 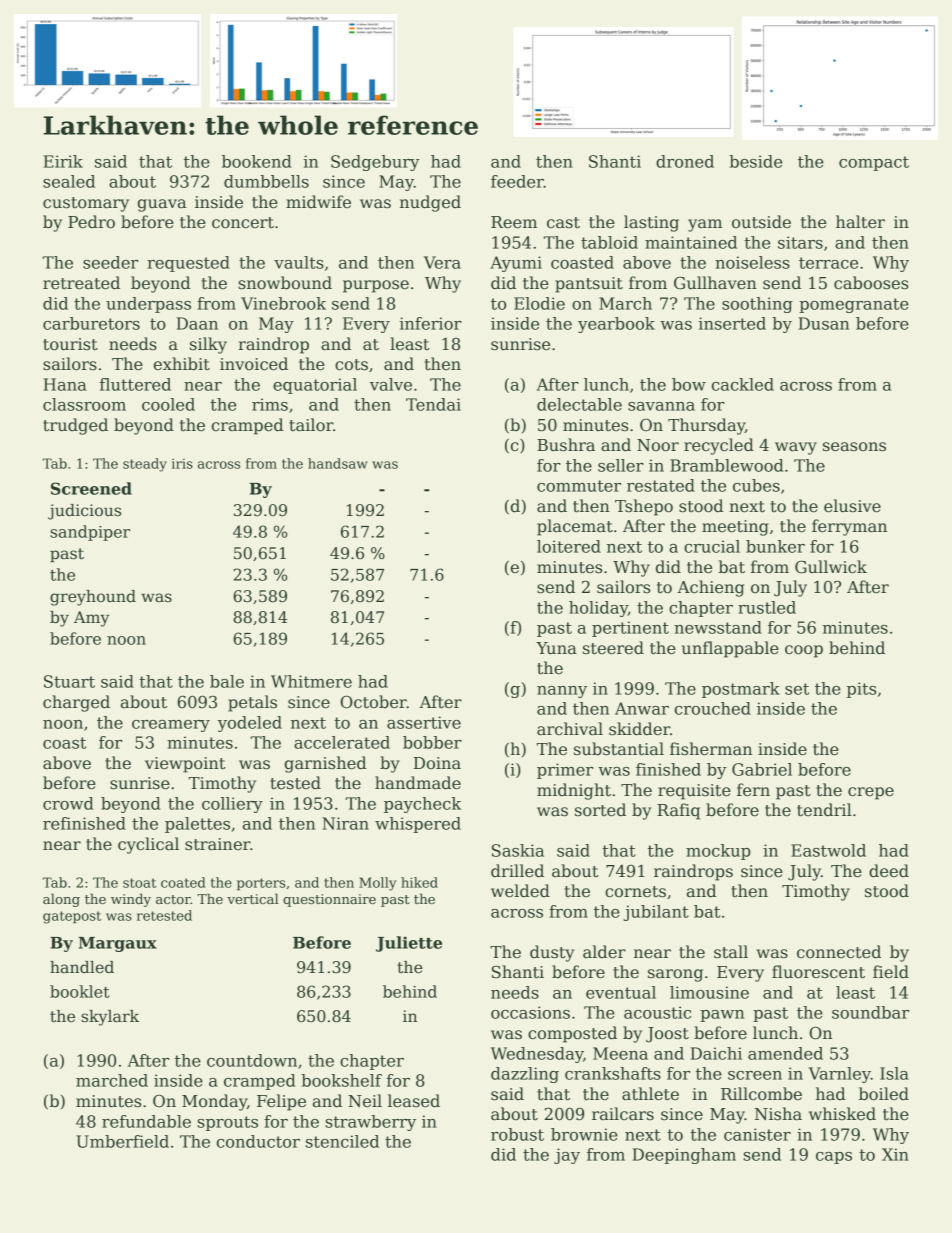 What do you see at coordinates (252, 1060) in the screenshot?
I see `countdown` at bounding box center [252, 1060].
